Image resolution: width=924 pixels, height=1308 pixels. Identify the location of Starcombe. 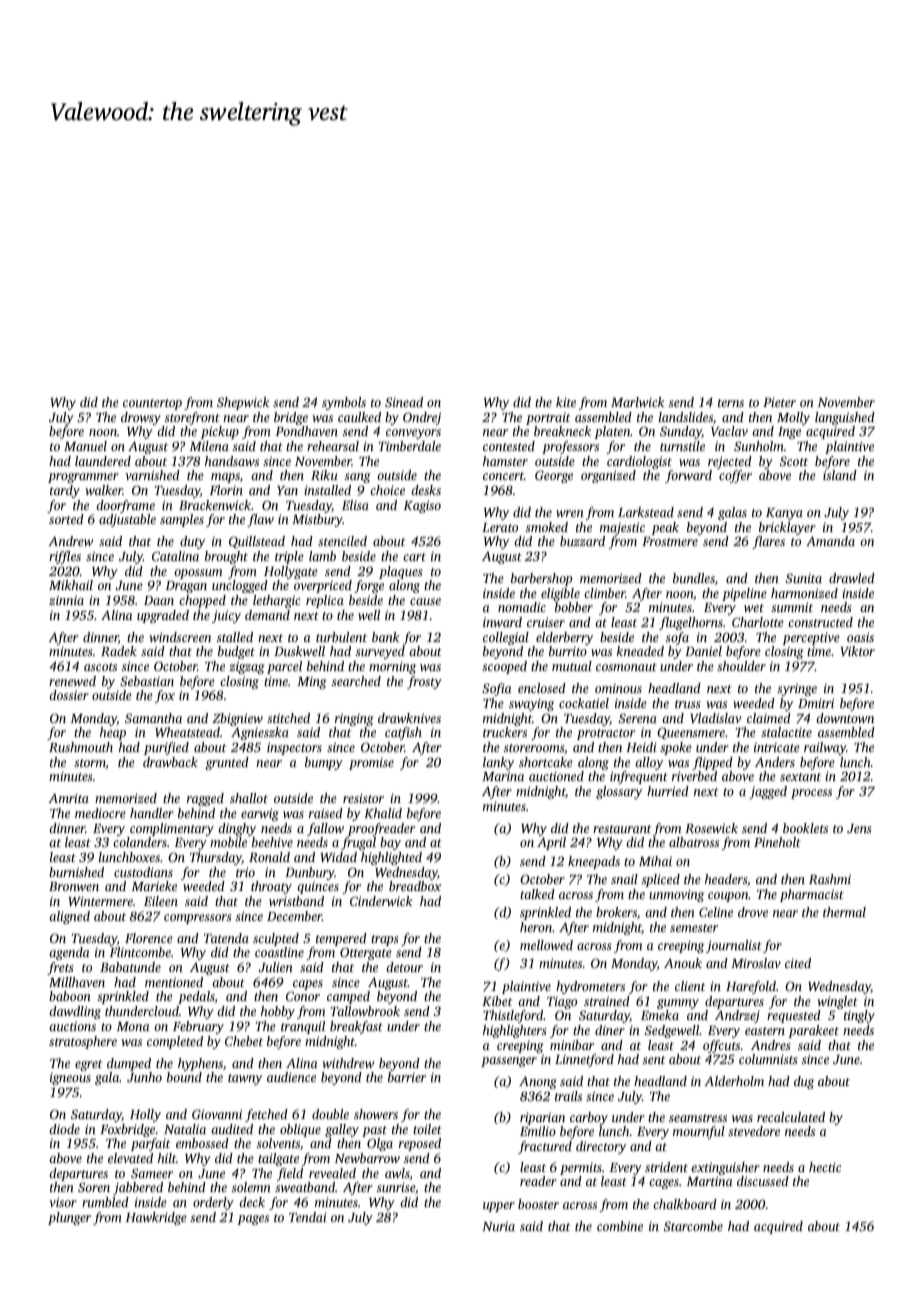
(693, 1226).
